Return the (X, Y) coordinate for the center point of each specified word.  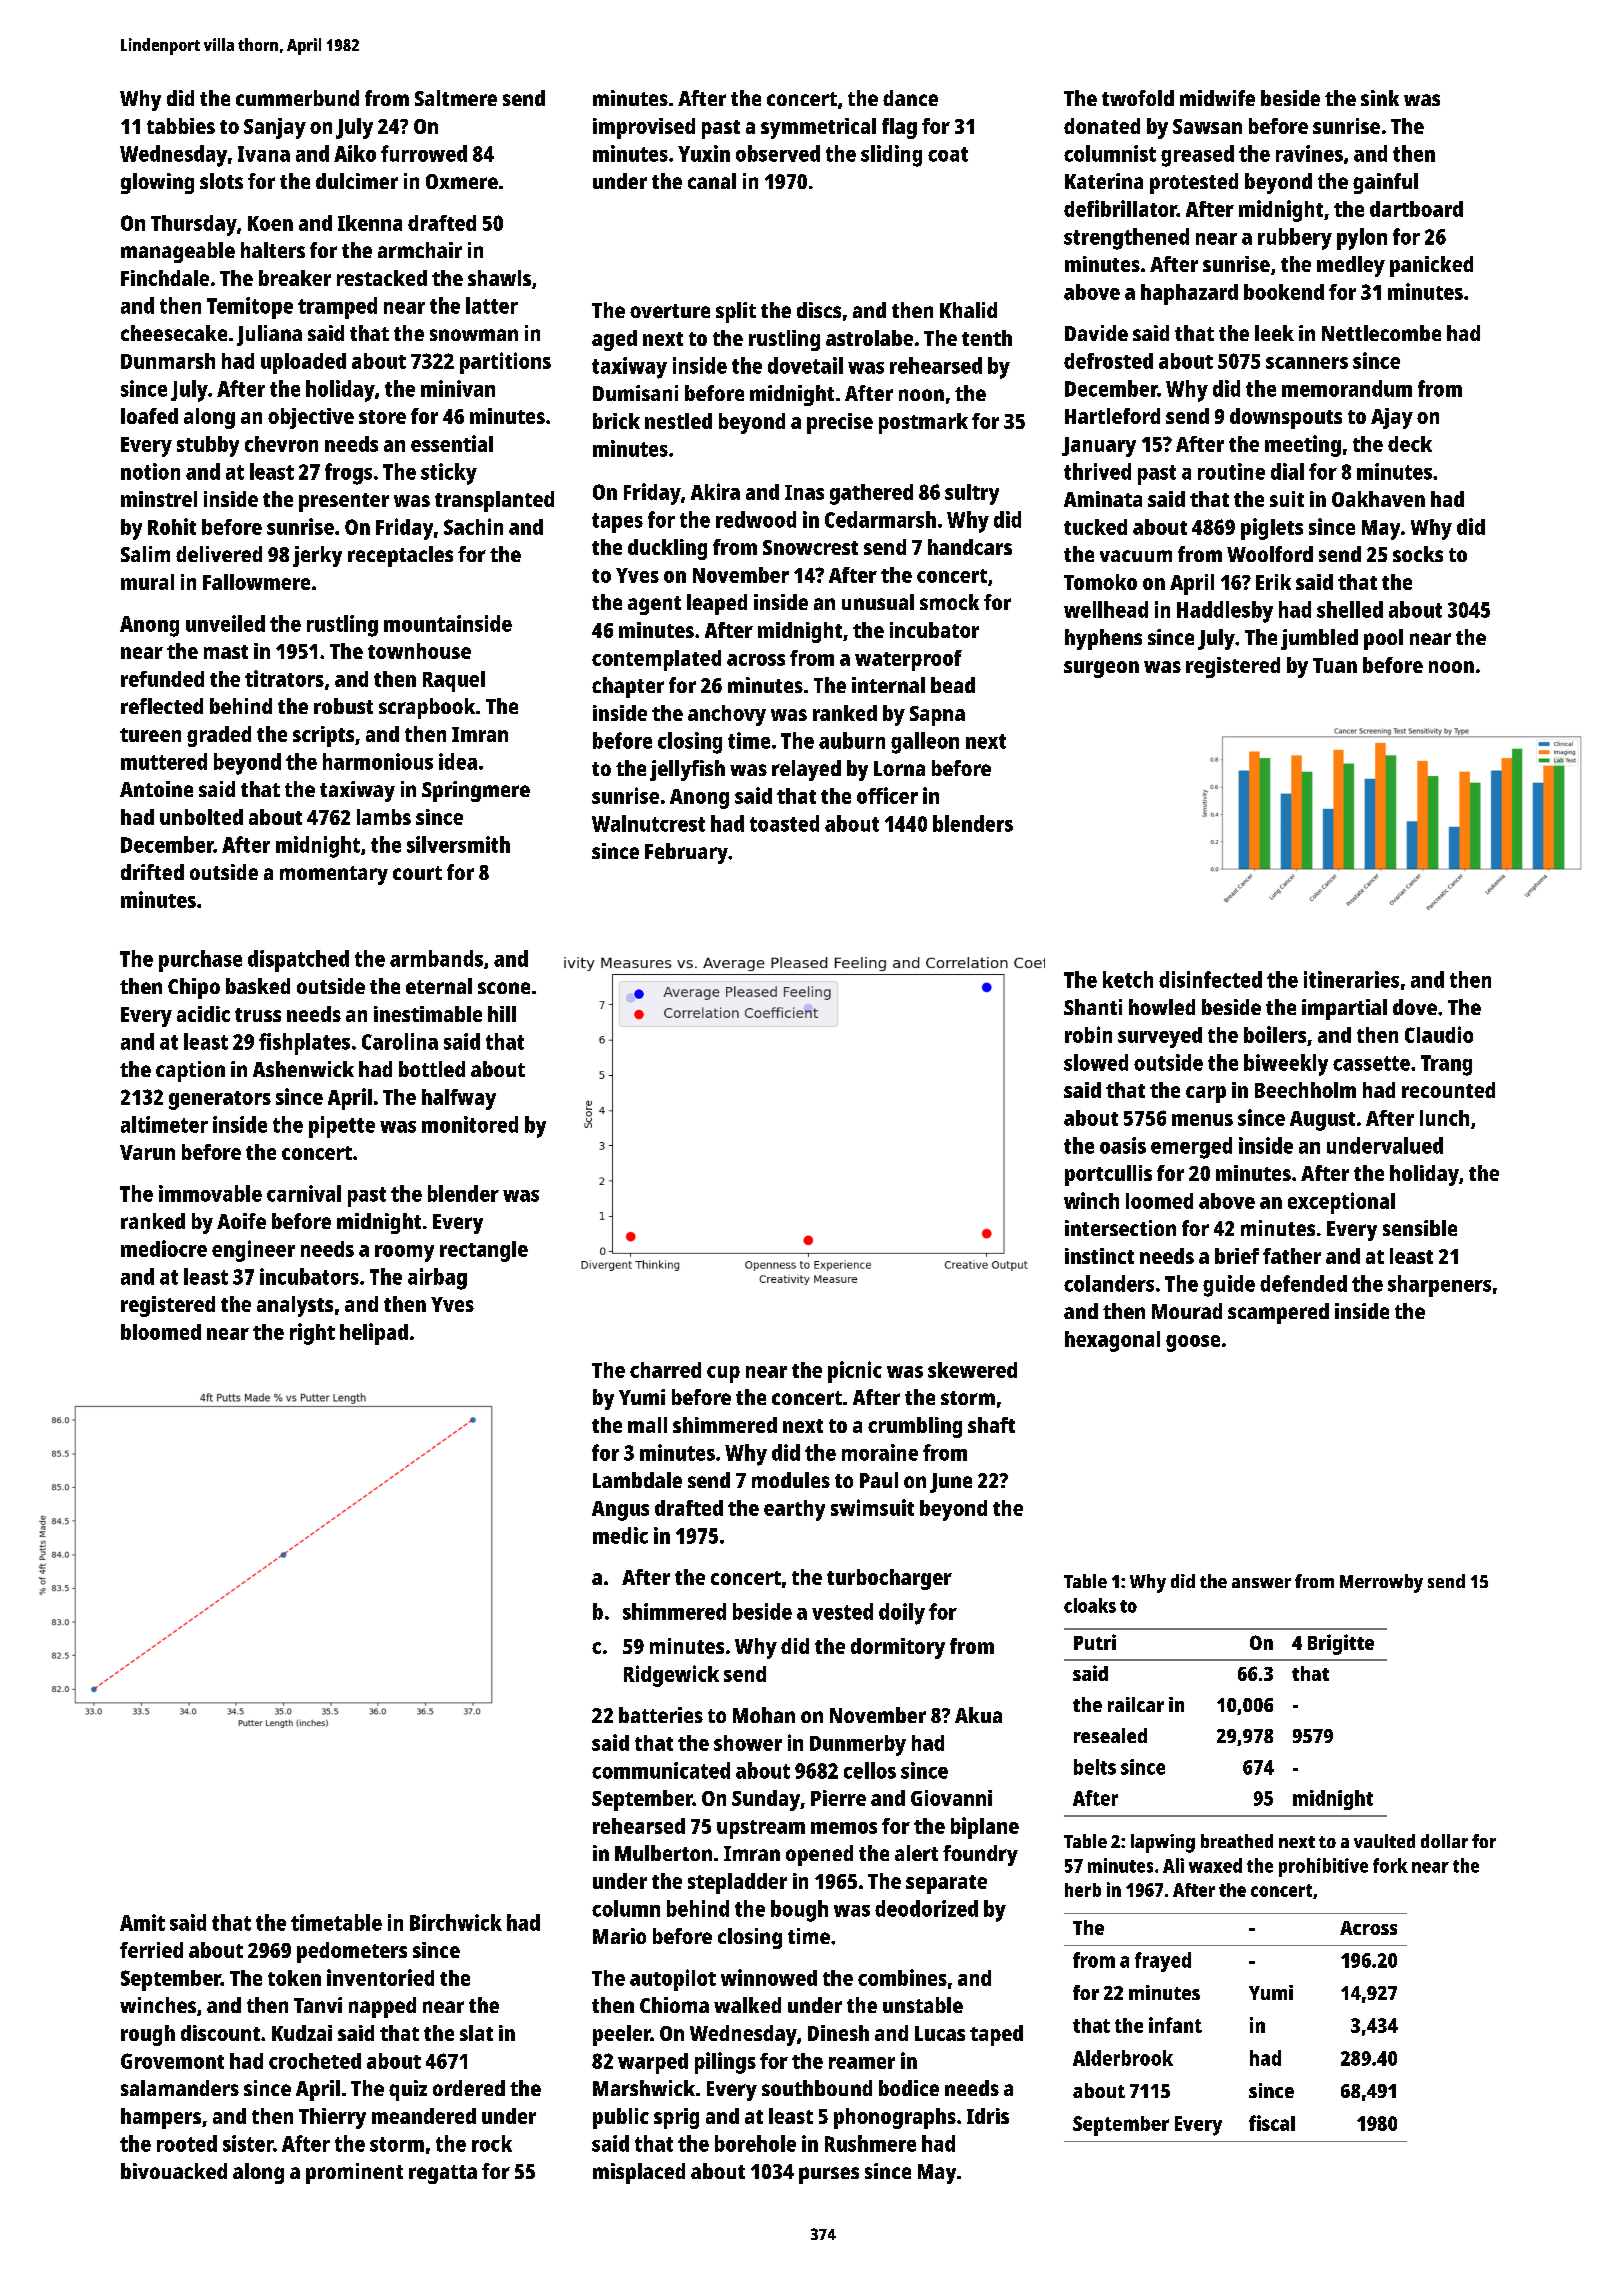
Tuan (1335, 665)
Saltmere (456, 98)
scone (504, 988)
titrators (284, 678)
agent (654, 605)
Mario (619, 1936)
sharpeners (1439, 1286)
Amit (142, 1922)
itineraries (1351, 979)
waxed (1215, 1865)
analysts (295, 1306)
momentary (334, 875)
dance (910, 98)
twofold (1138, 98)
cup (723, 1374)
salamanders (180, 2088)
